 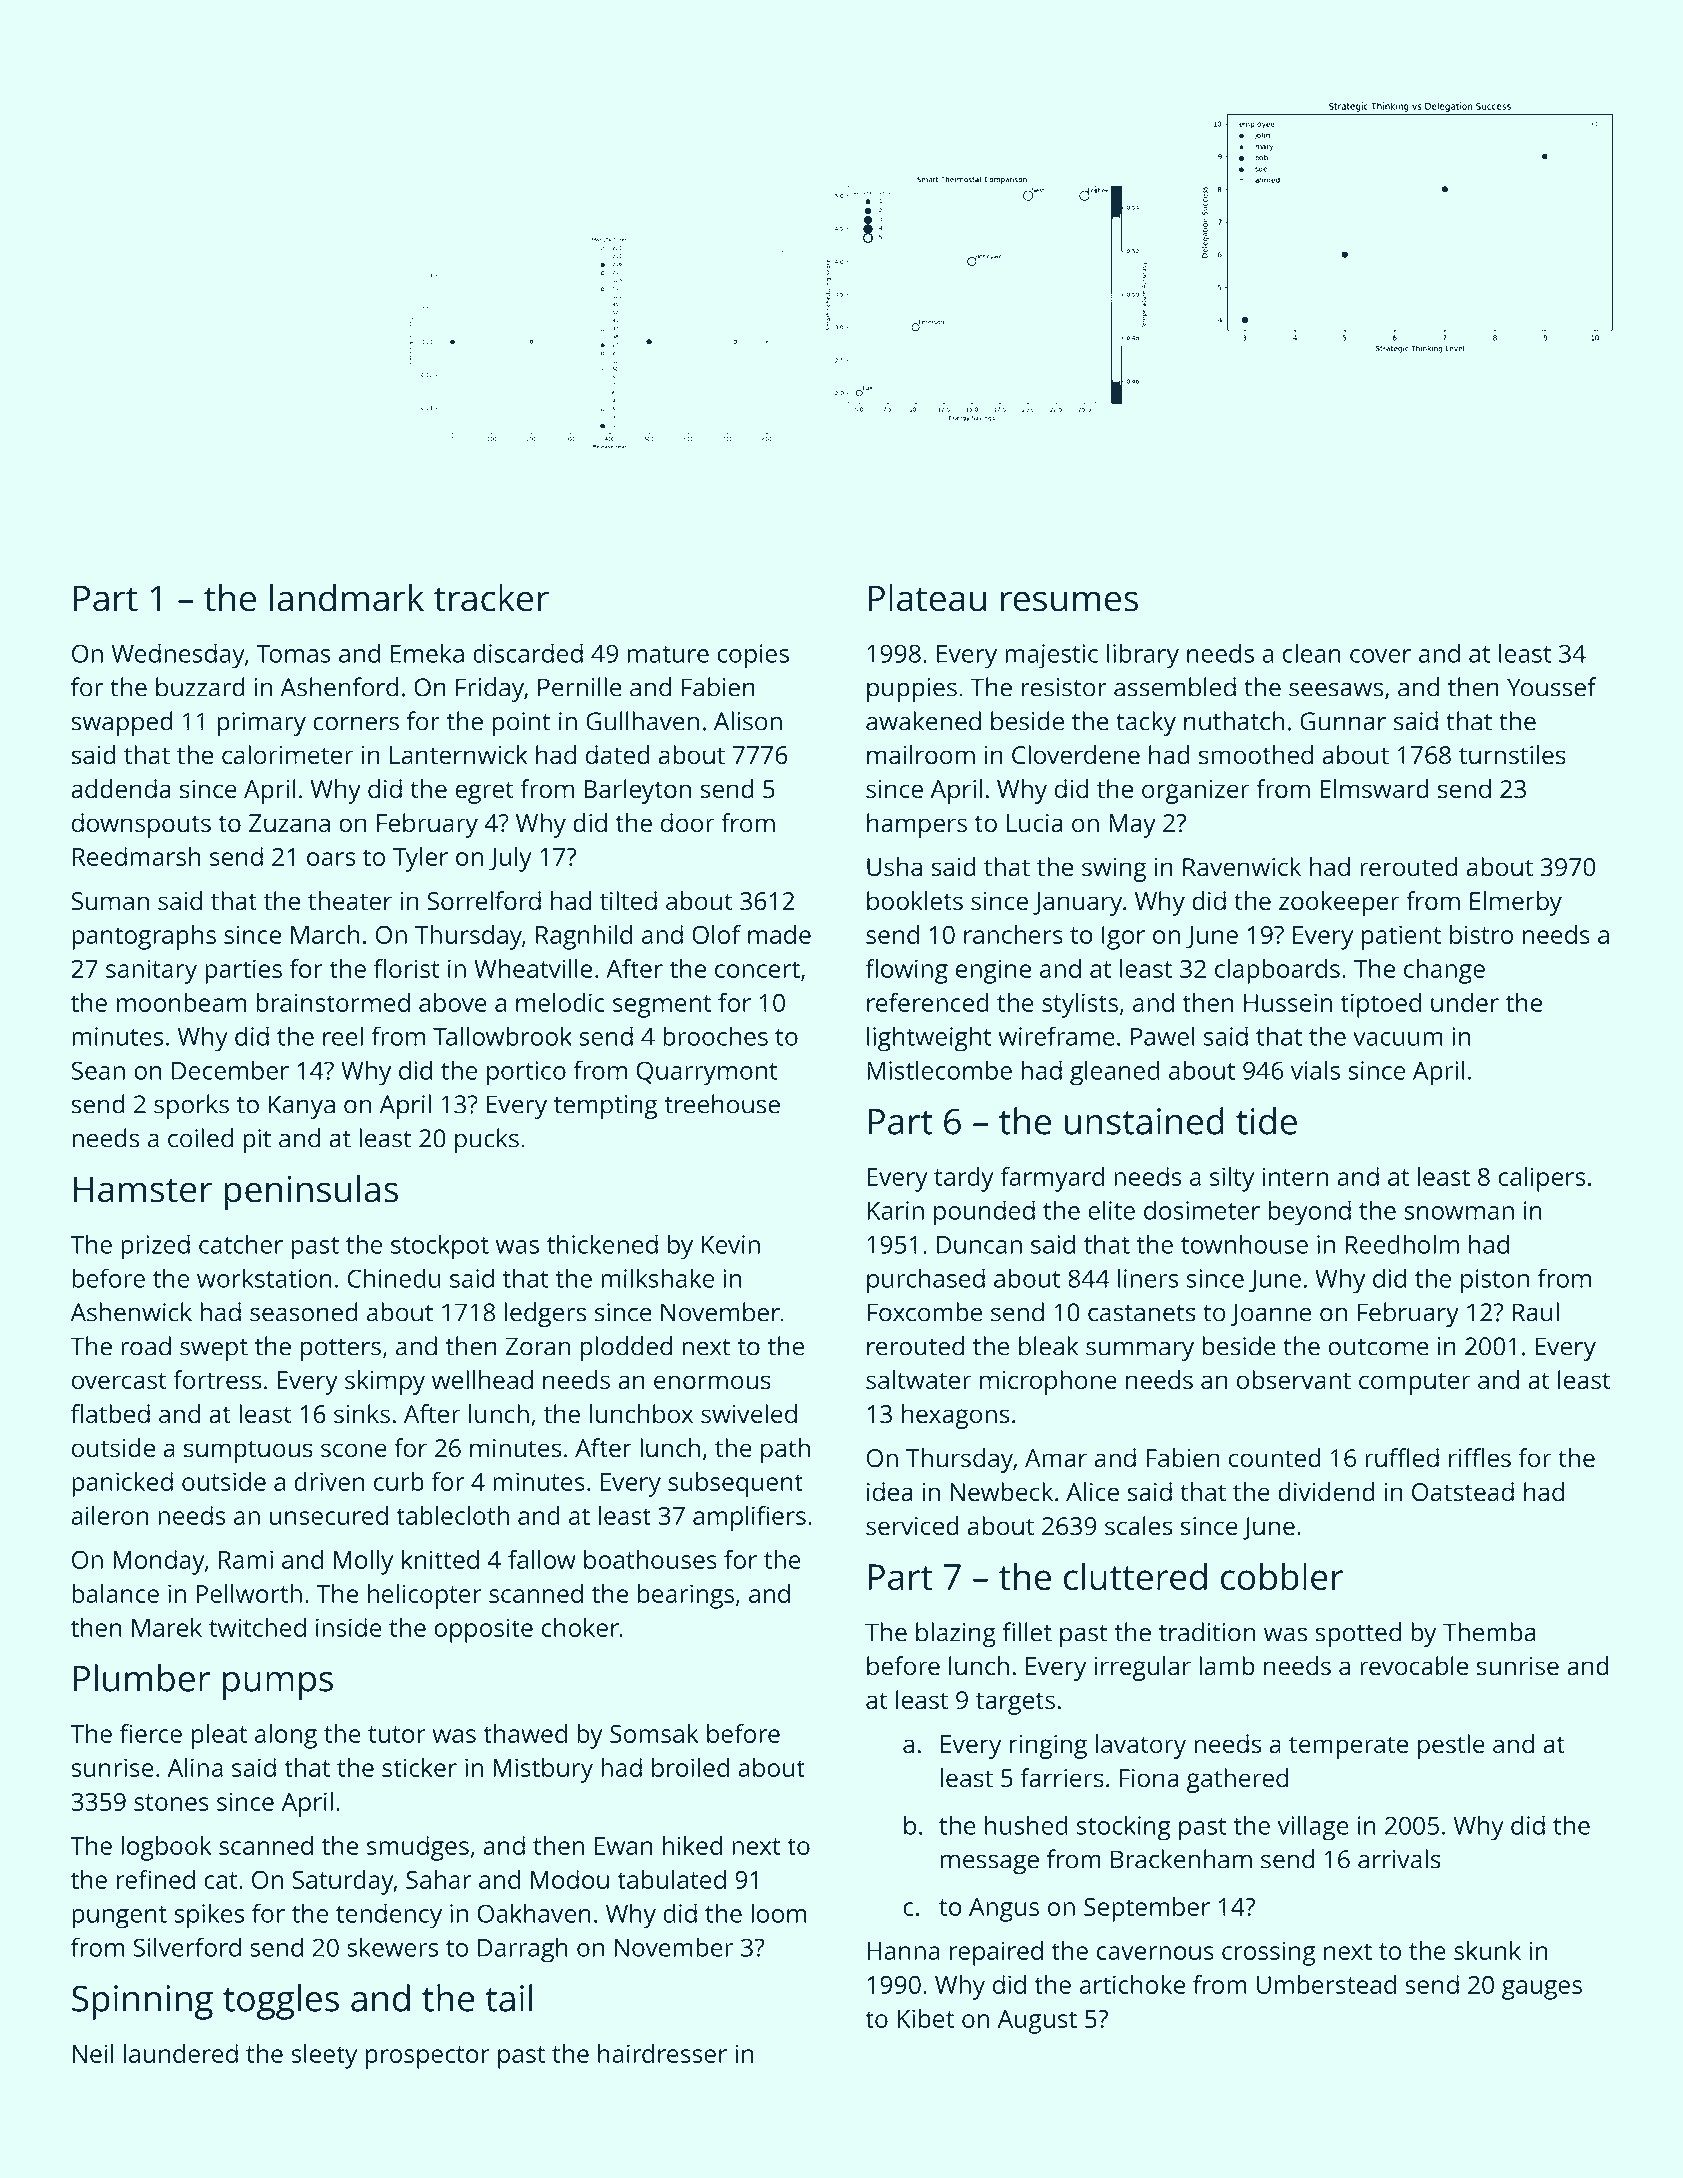 I want to click on Joanne, so click(x=1271, y=1314).
